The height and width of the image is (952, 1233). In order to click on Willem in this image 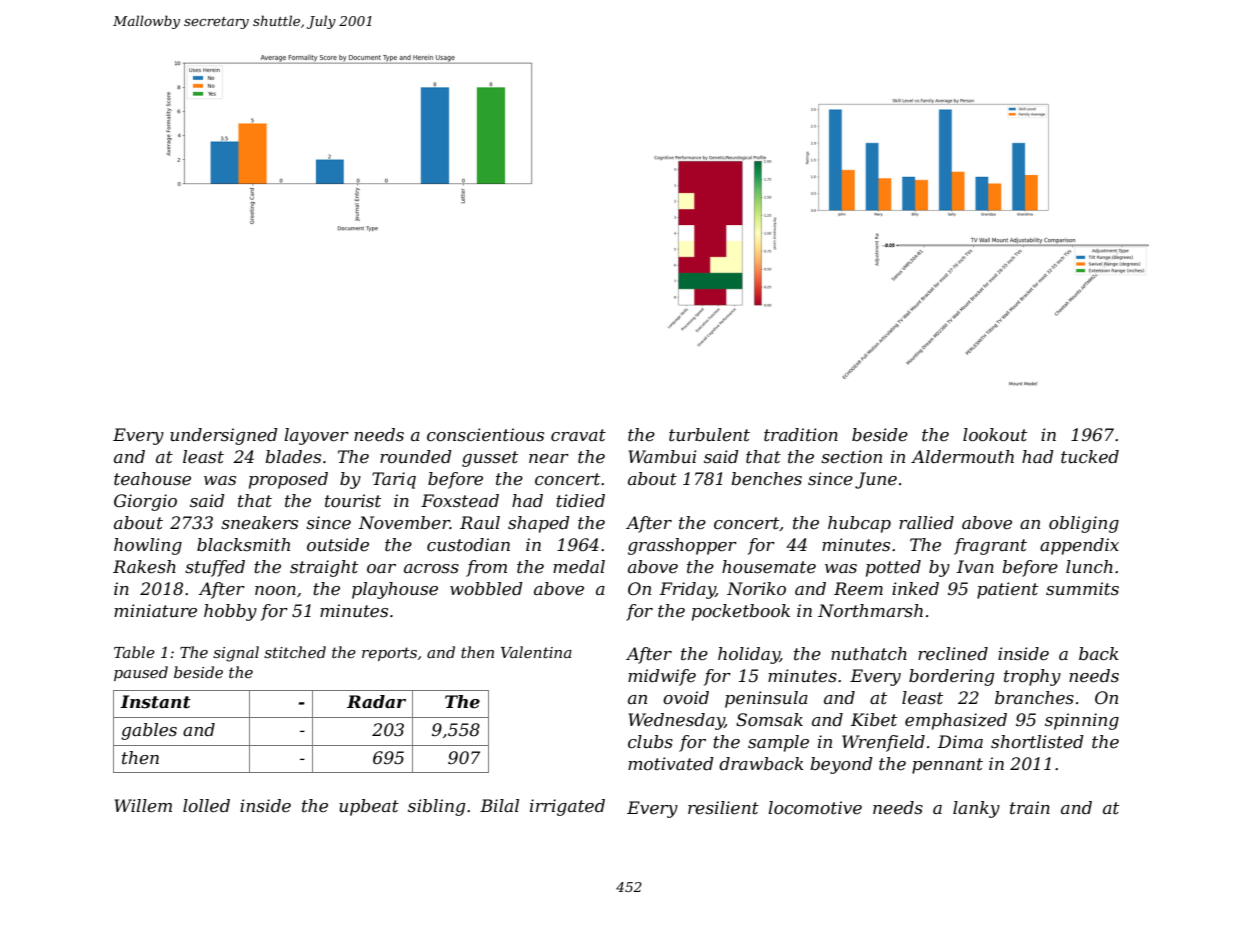, I will do `click(143, 806)`.
